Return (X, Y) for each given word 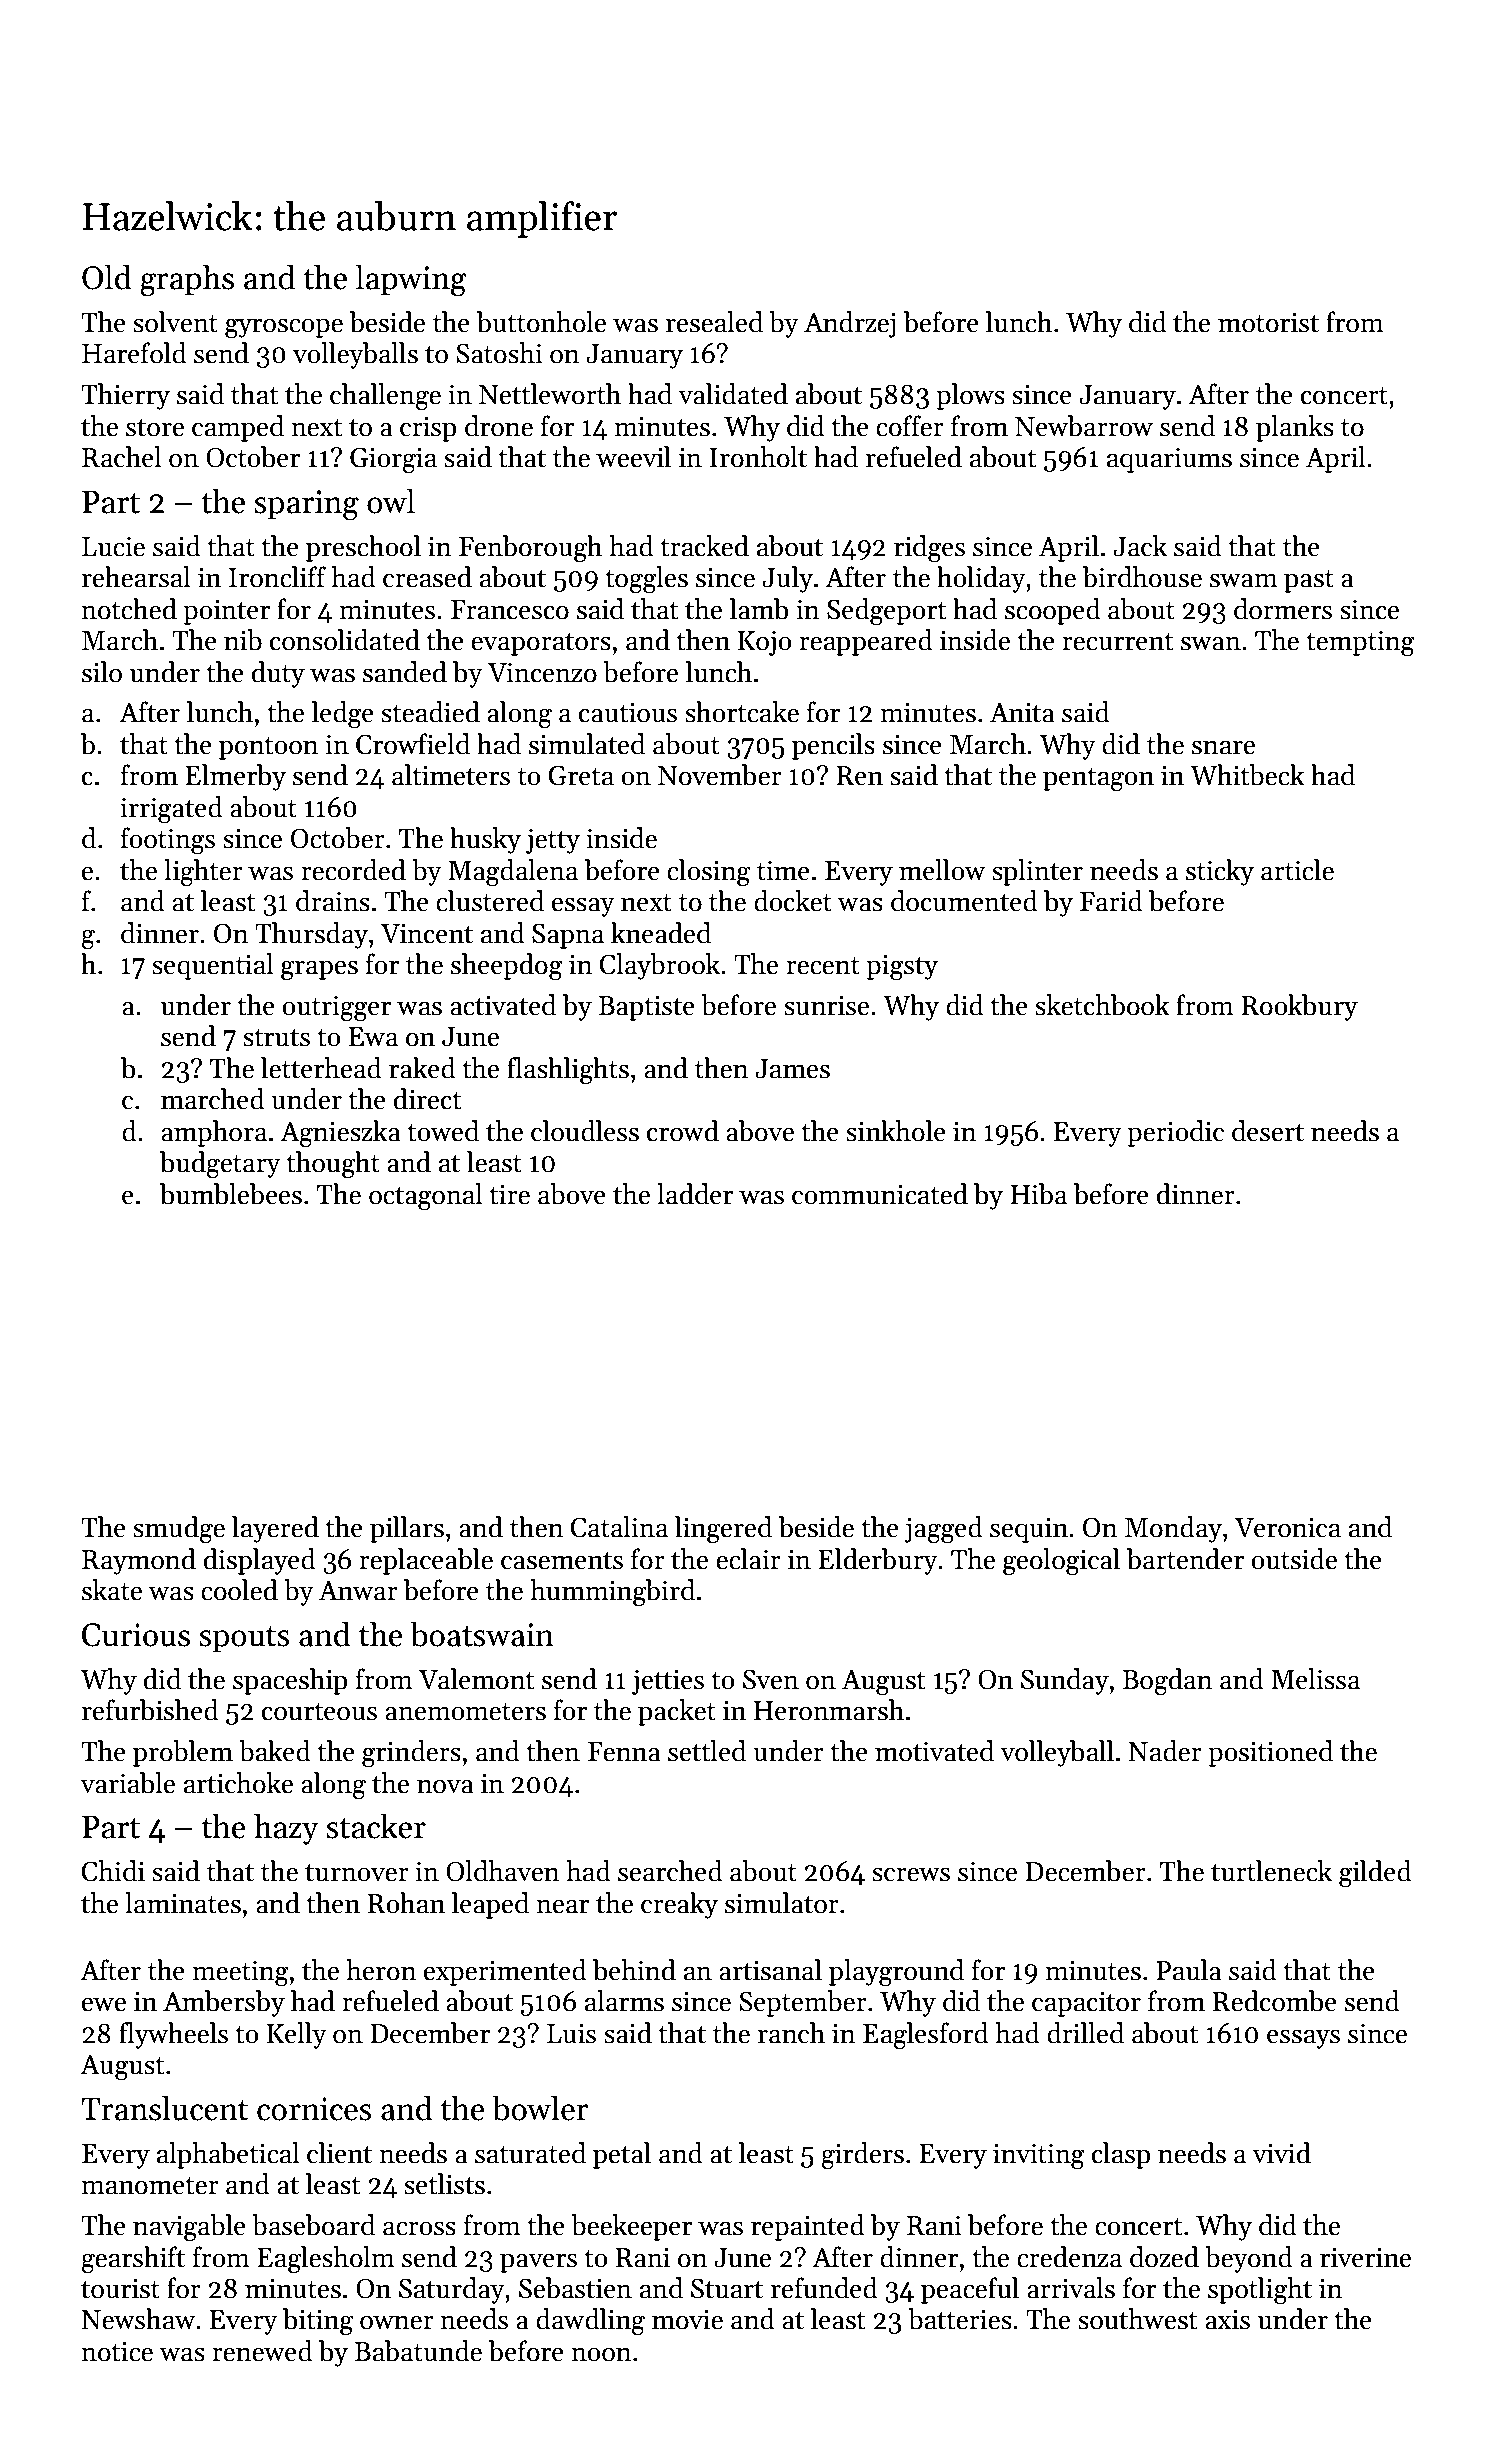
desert (1268, 1131)
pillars (407, 1529)
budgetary (220, 1165)
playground (896, 1973)
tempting (1360, 644)
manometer (150, 2186)
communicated (880, 1194)
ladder (695, 1194)
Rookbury (1299, 1007)
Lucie (113, 547)
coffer (910, 426)
